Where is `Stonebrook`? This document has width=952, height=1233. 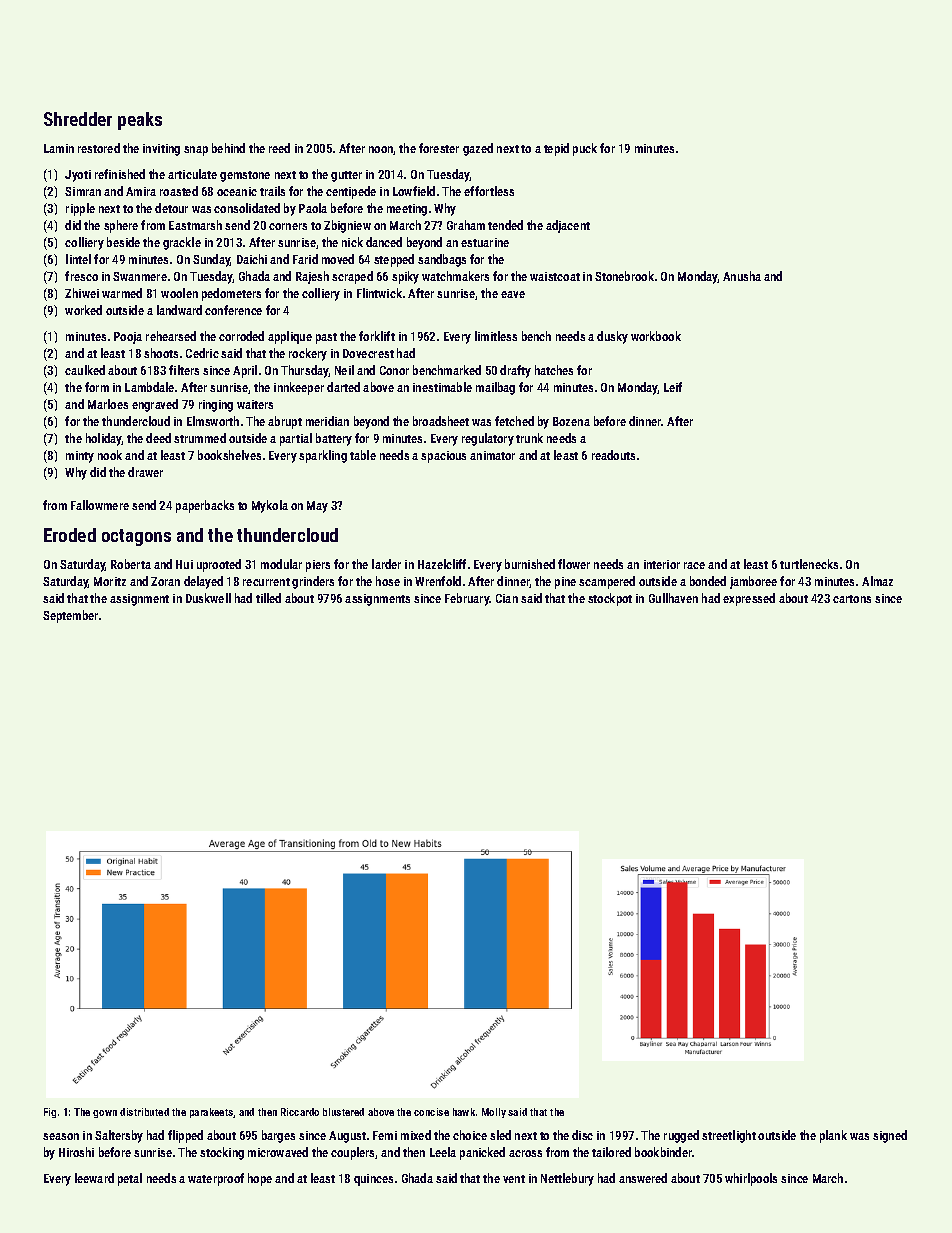
Stonebrook is located at coordinates (624, 276).
